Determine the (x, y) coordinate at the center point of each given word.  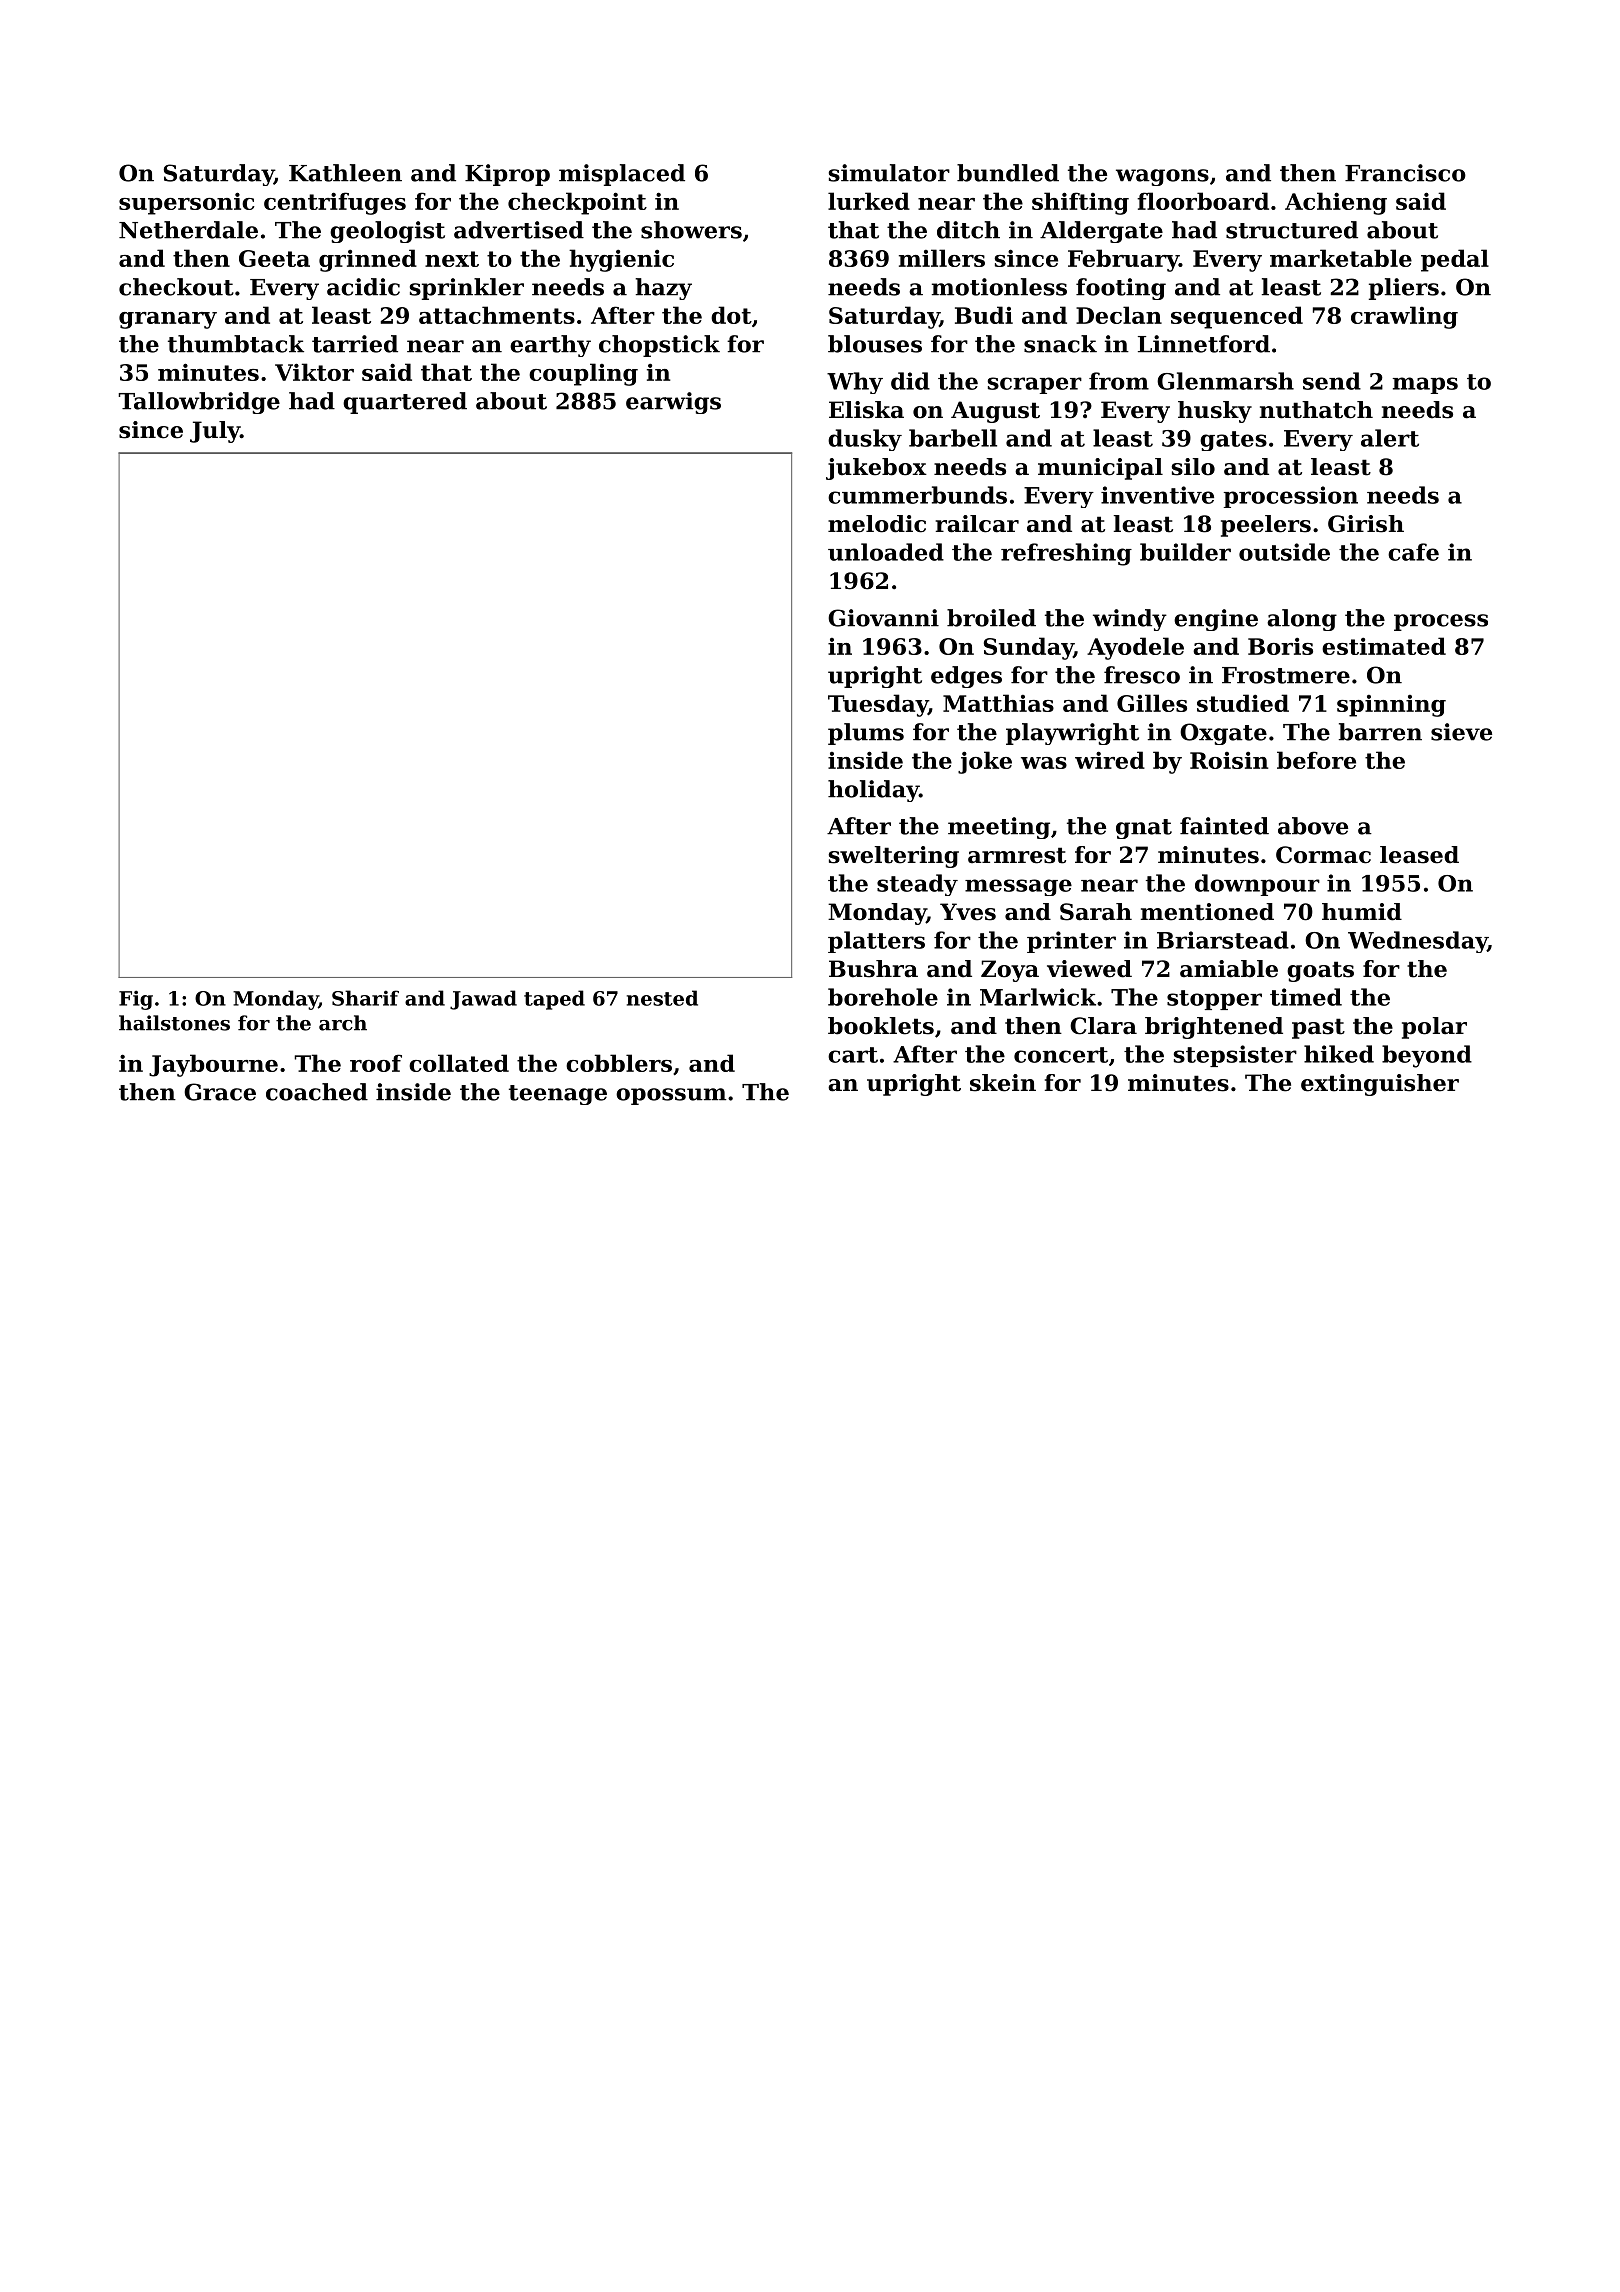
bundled (1008, 173)
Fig (136, 1000)
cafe (1413, 552)
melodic (877, 524)
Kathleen (345, 173)
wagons (1162, 177)
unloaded (886, 552)
